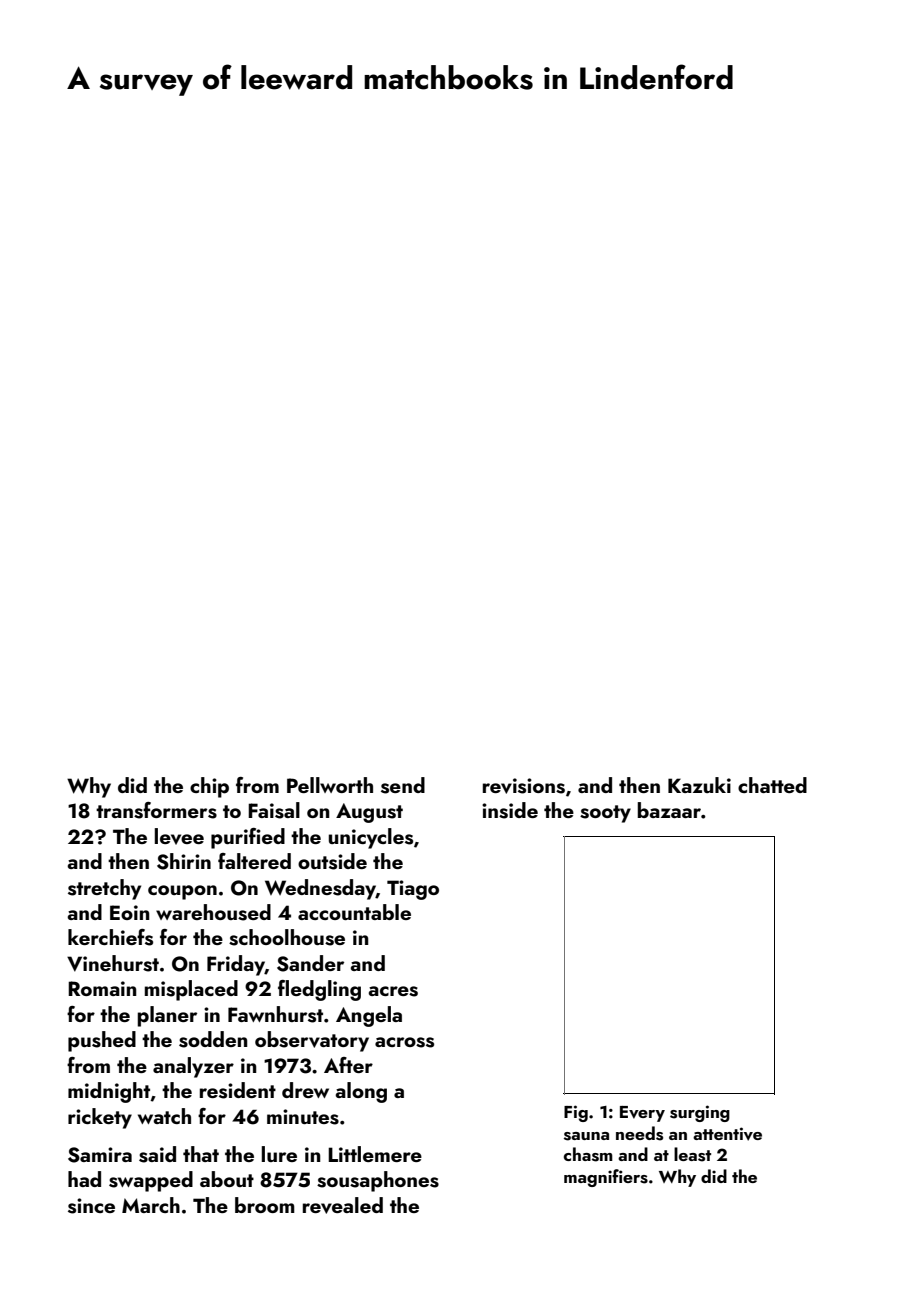 Image resolution: width=924 pixels, height=1311 pixels. Describe the element at coordinates (403, 785) in the document. I see `send` at that location.
